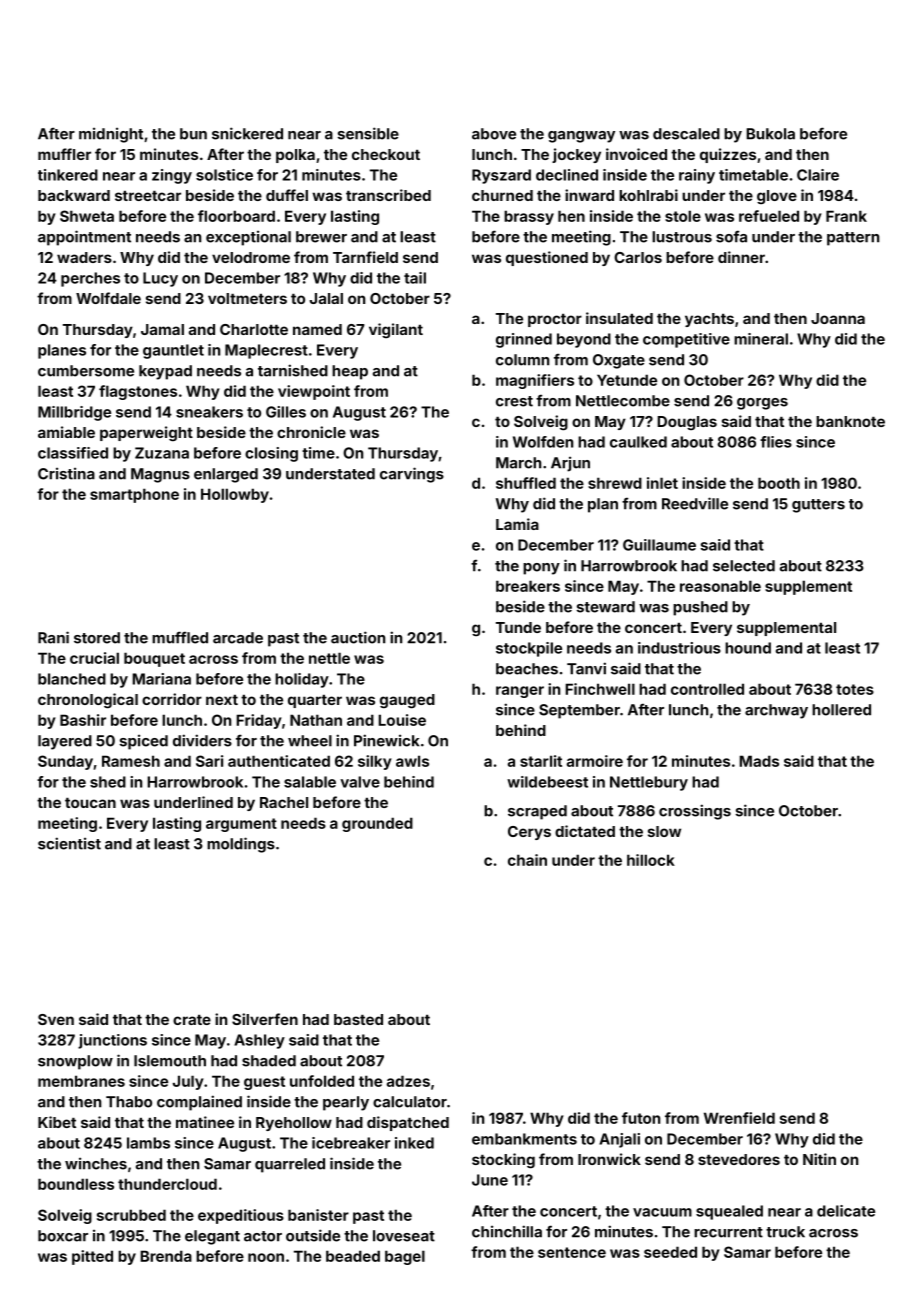 The height and width of the screenshot is (1308, 924). I want to click on Anjali, so click(619, 1140).
